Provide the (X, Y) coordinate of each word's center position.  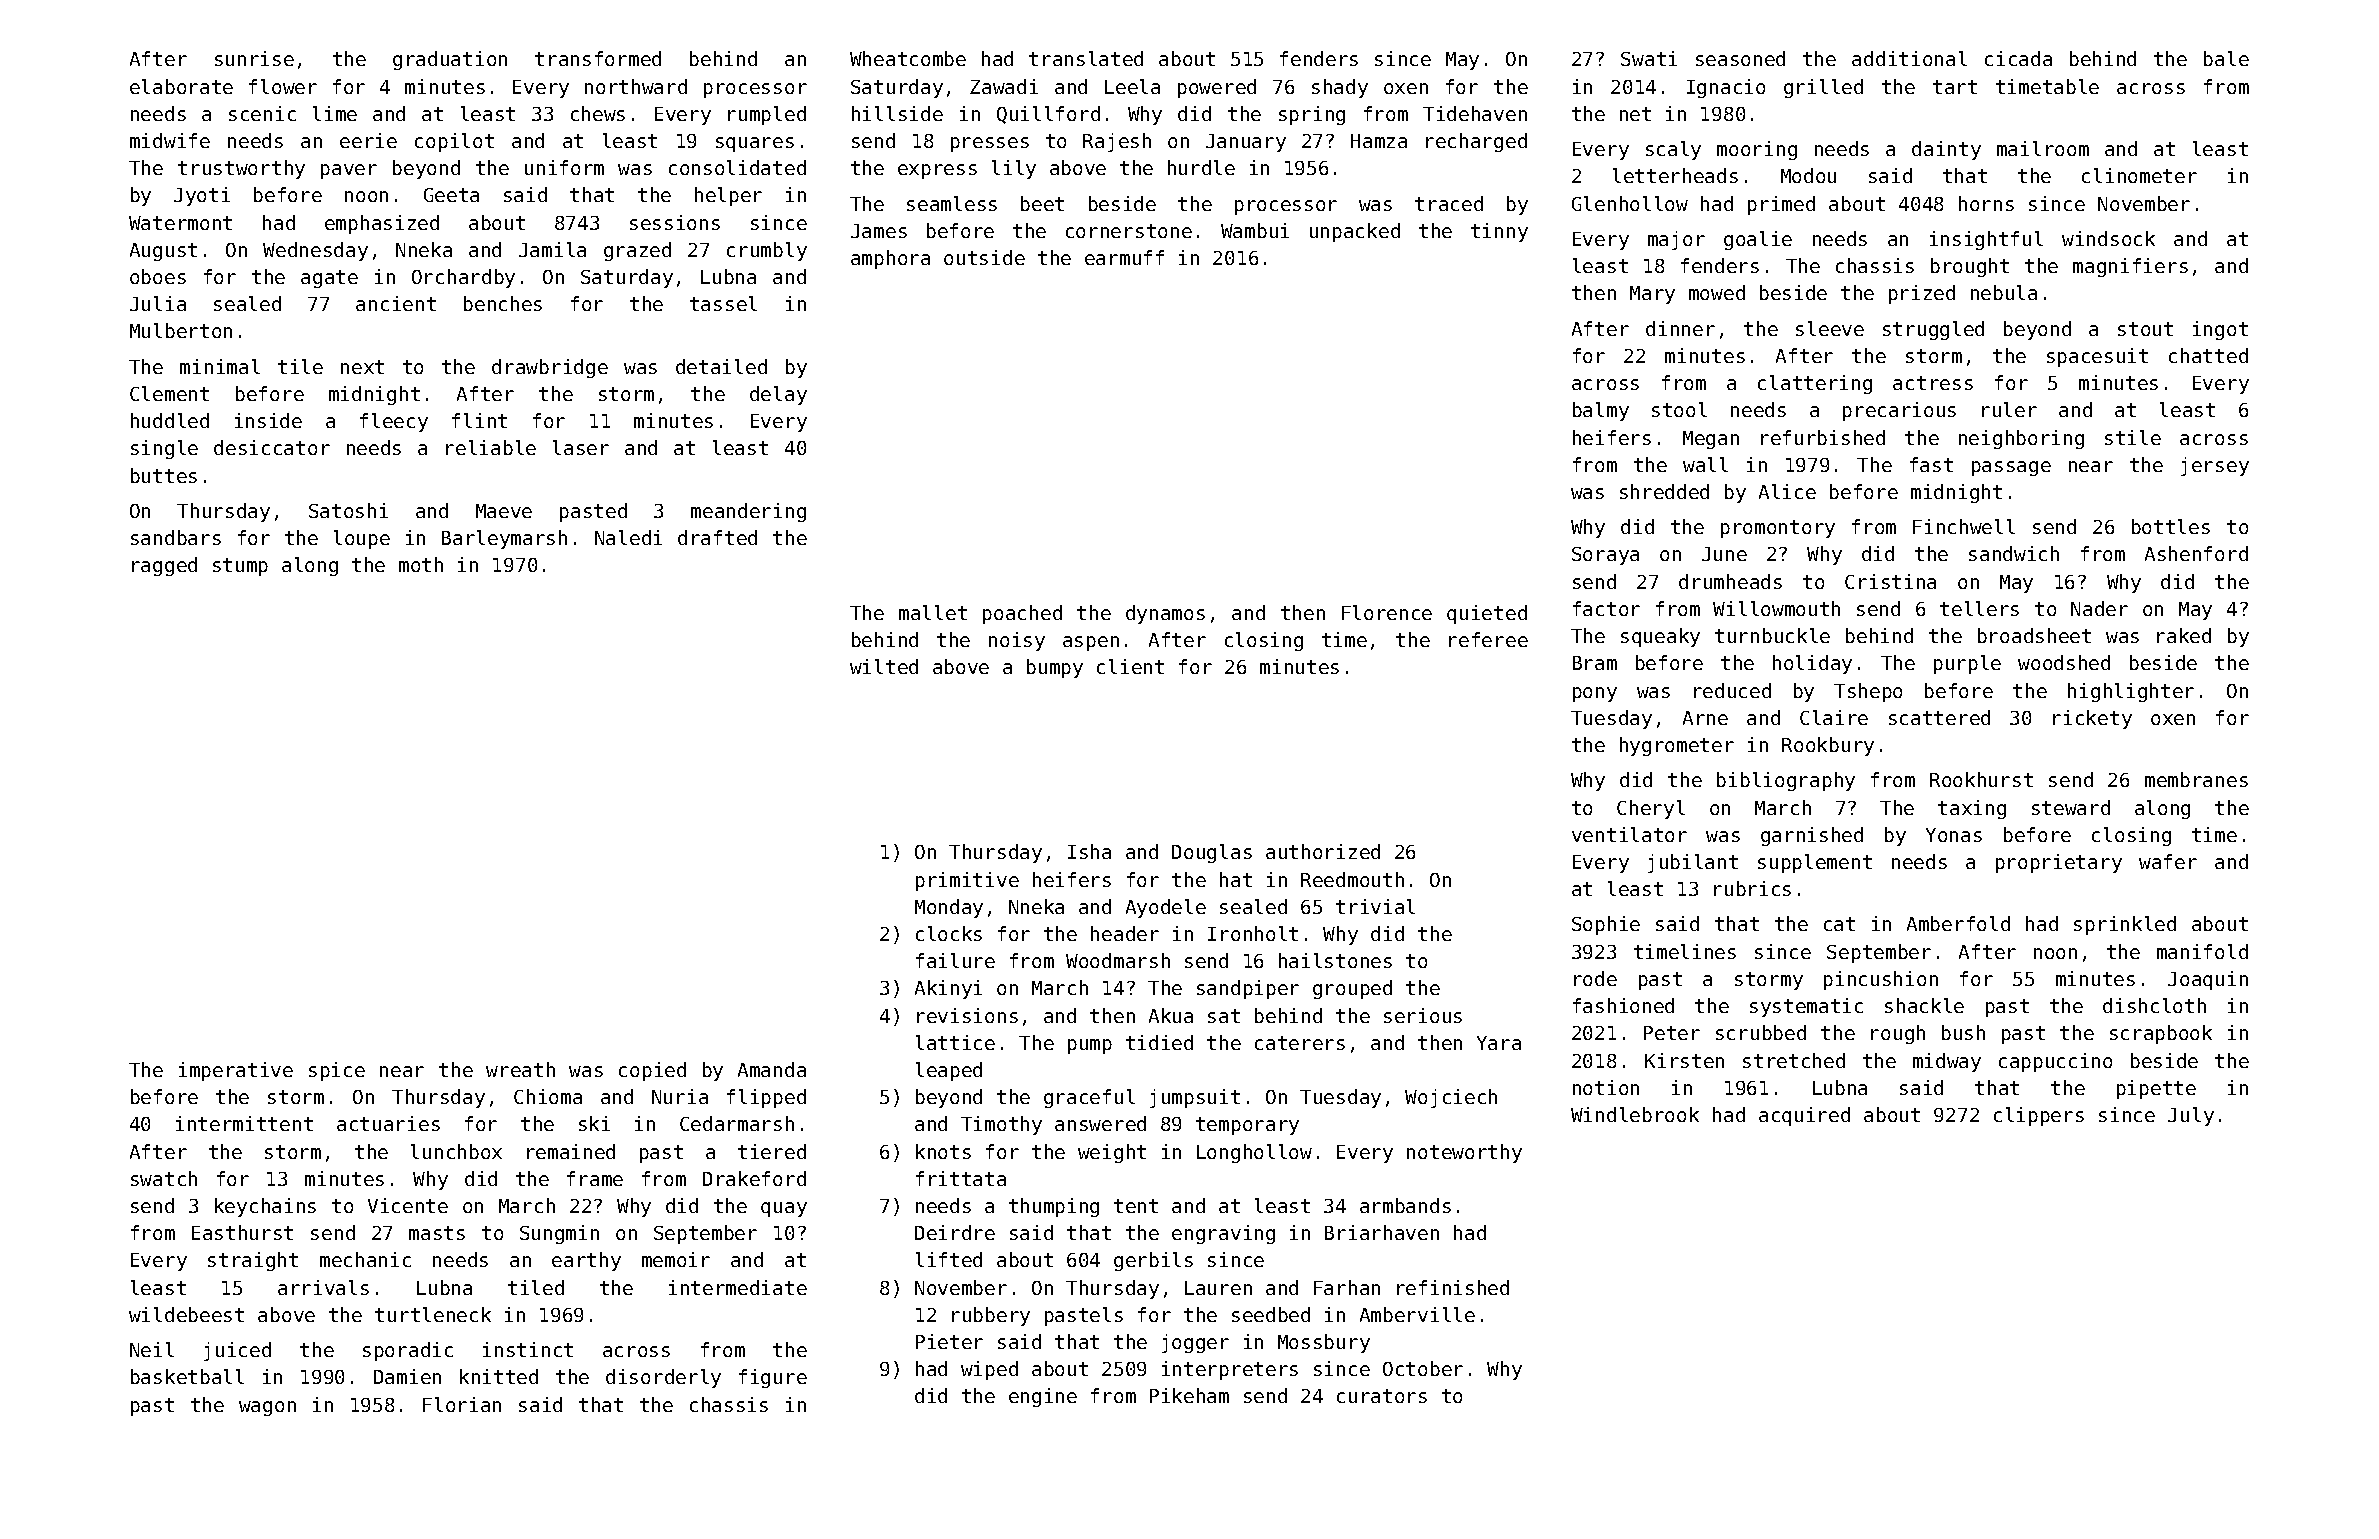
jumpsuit (1195, 1098)
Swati (1649, 58)
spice (337, 1071)
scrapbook (2161, 1034)
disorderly (663, 1378)
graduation (450, 60)
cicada (2018, 58)
